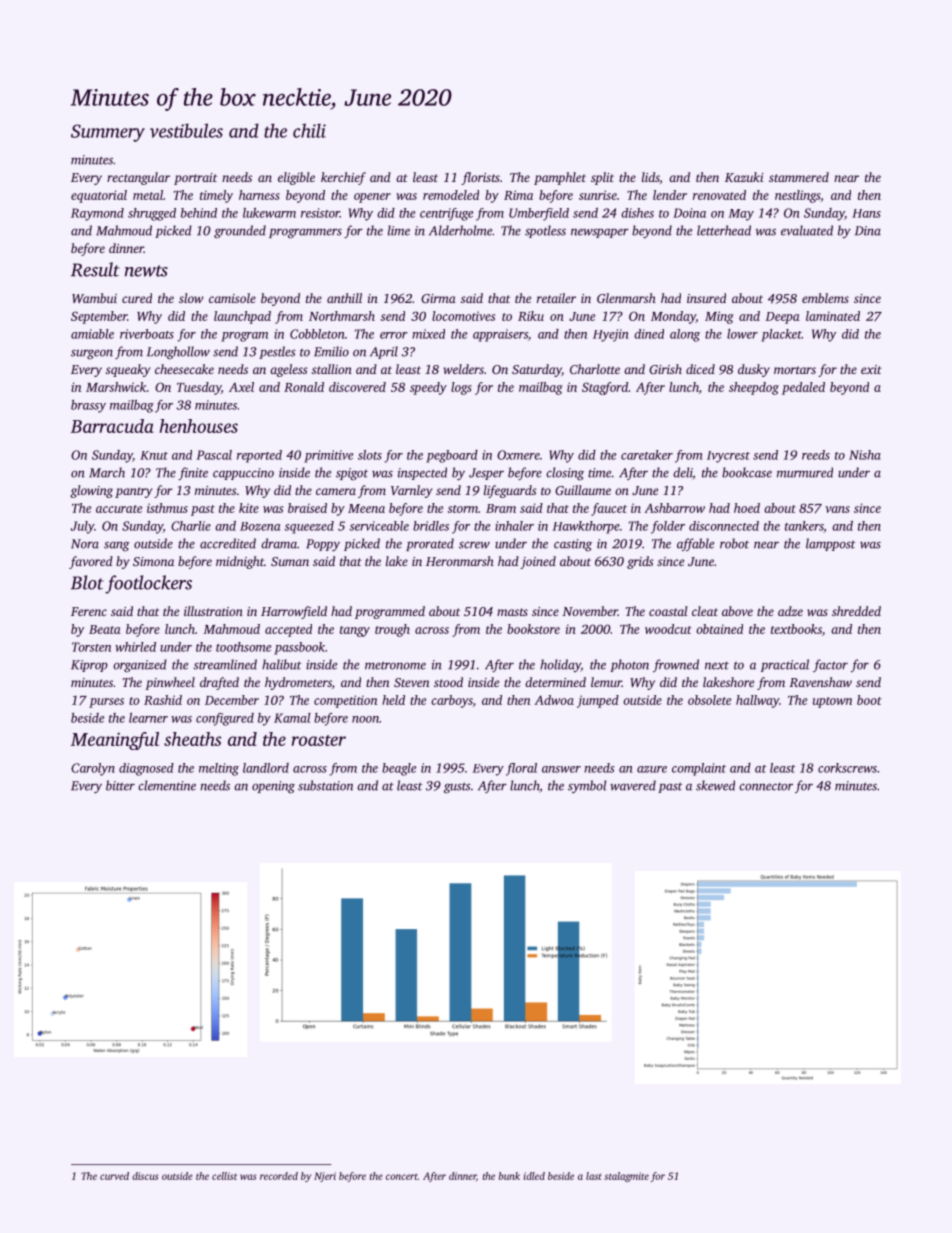 The width and height of the document is (952, 1233). Describe the element at coordinates (560, 178) in the document. I see `pamphlet` at that location.
